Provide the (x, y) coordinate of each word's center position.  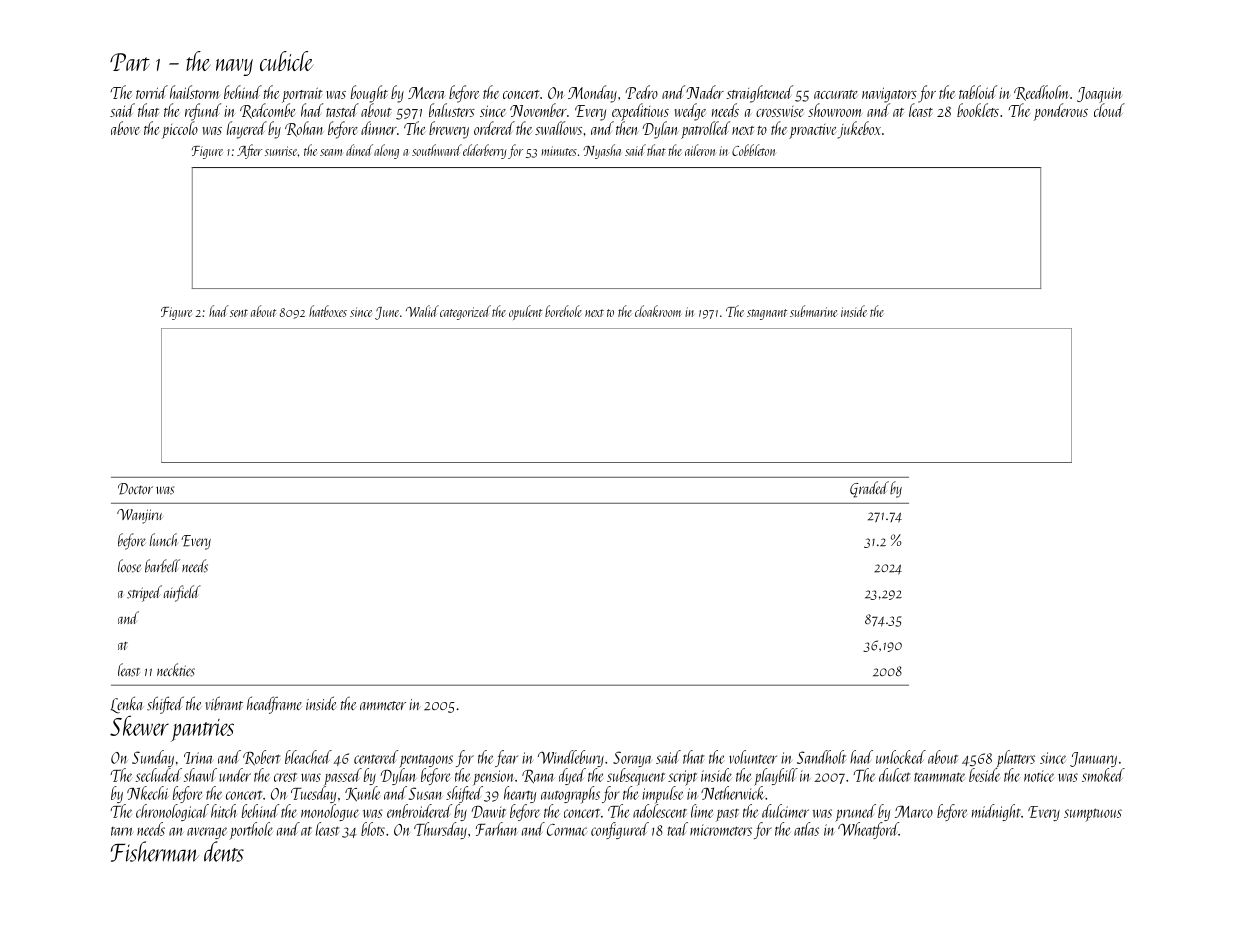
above (125, 128)
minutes (559, 151)
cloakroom (658, 311)
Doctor (135, 489)
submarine (813, 311)
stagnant (767, 314)
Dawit (489, 812)
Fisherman (155, 851)
